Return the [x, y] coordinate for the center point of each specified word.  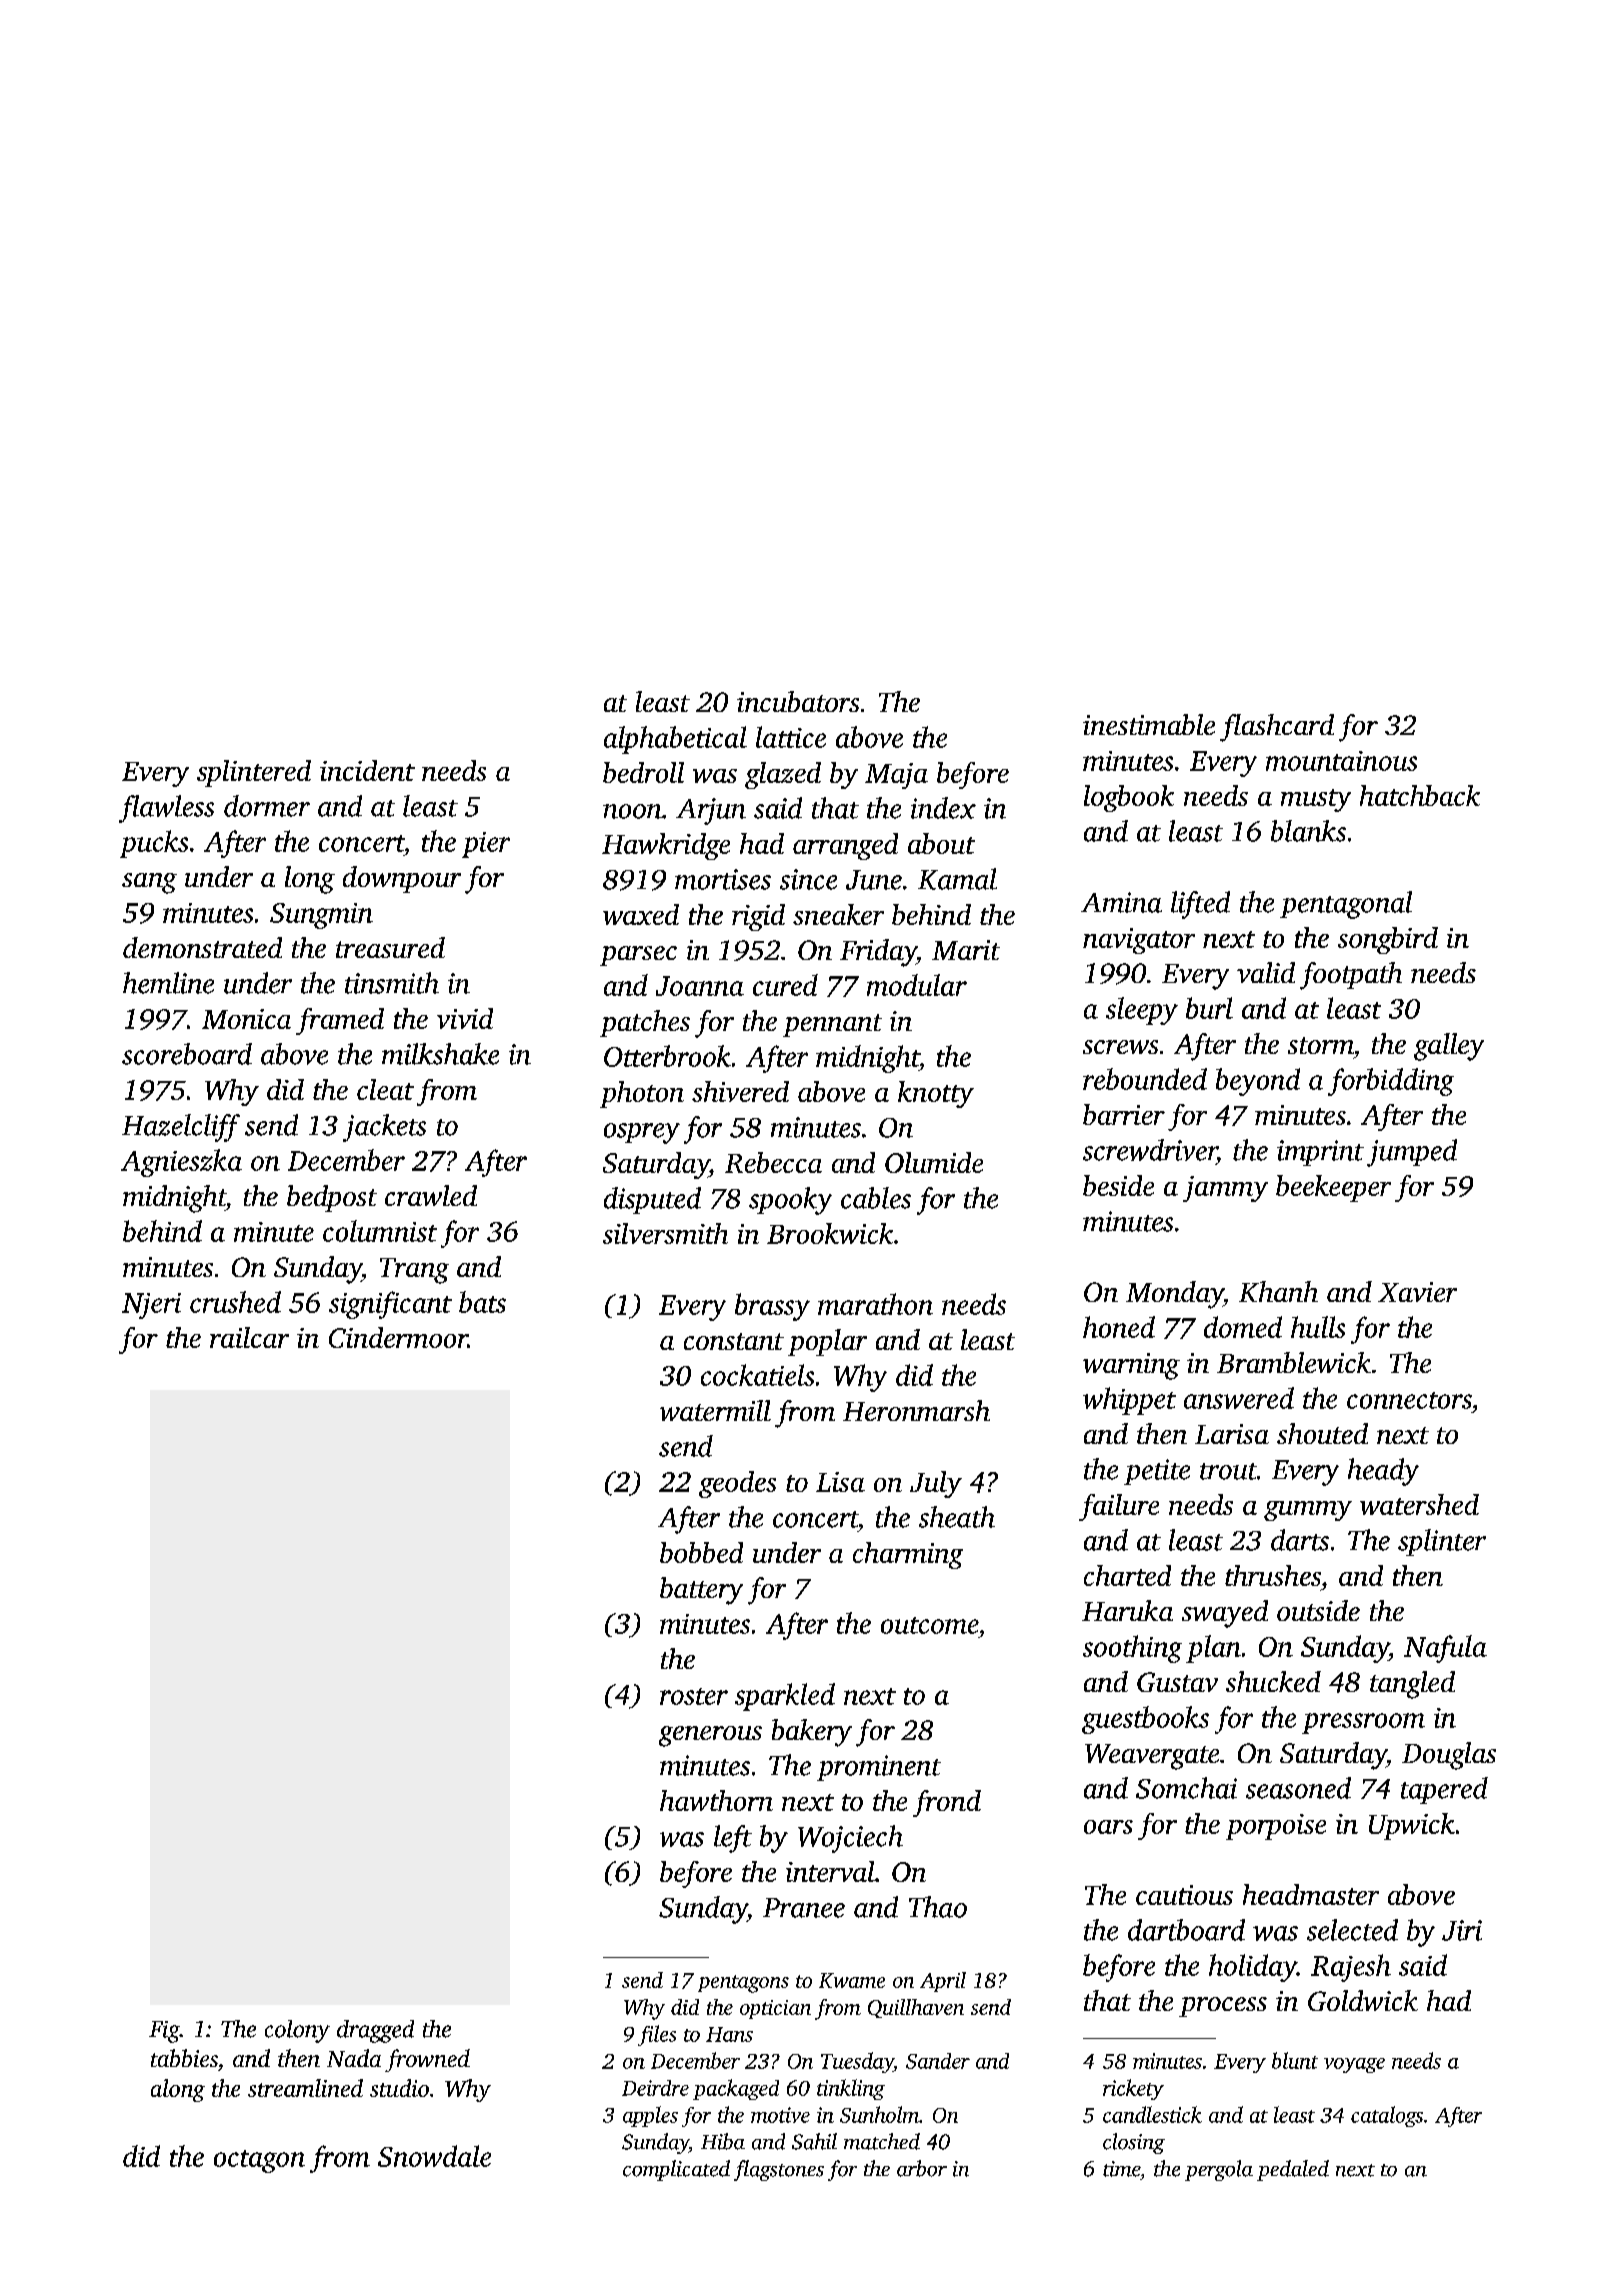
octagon [259, 2161]
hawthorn [716, 1800]
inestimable [1149, 724]
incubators [798, 701]
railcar [249, 1337]
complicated [676, 2170]
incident [367, 770]
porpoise [1276, 1827]
